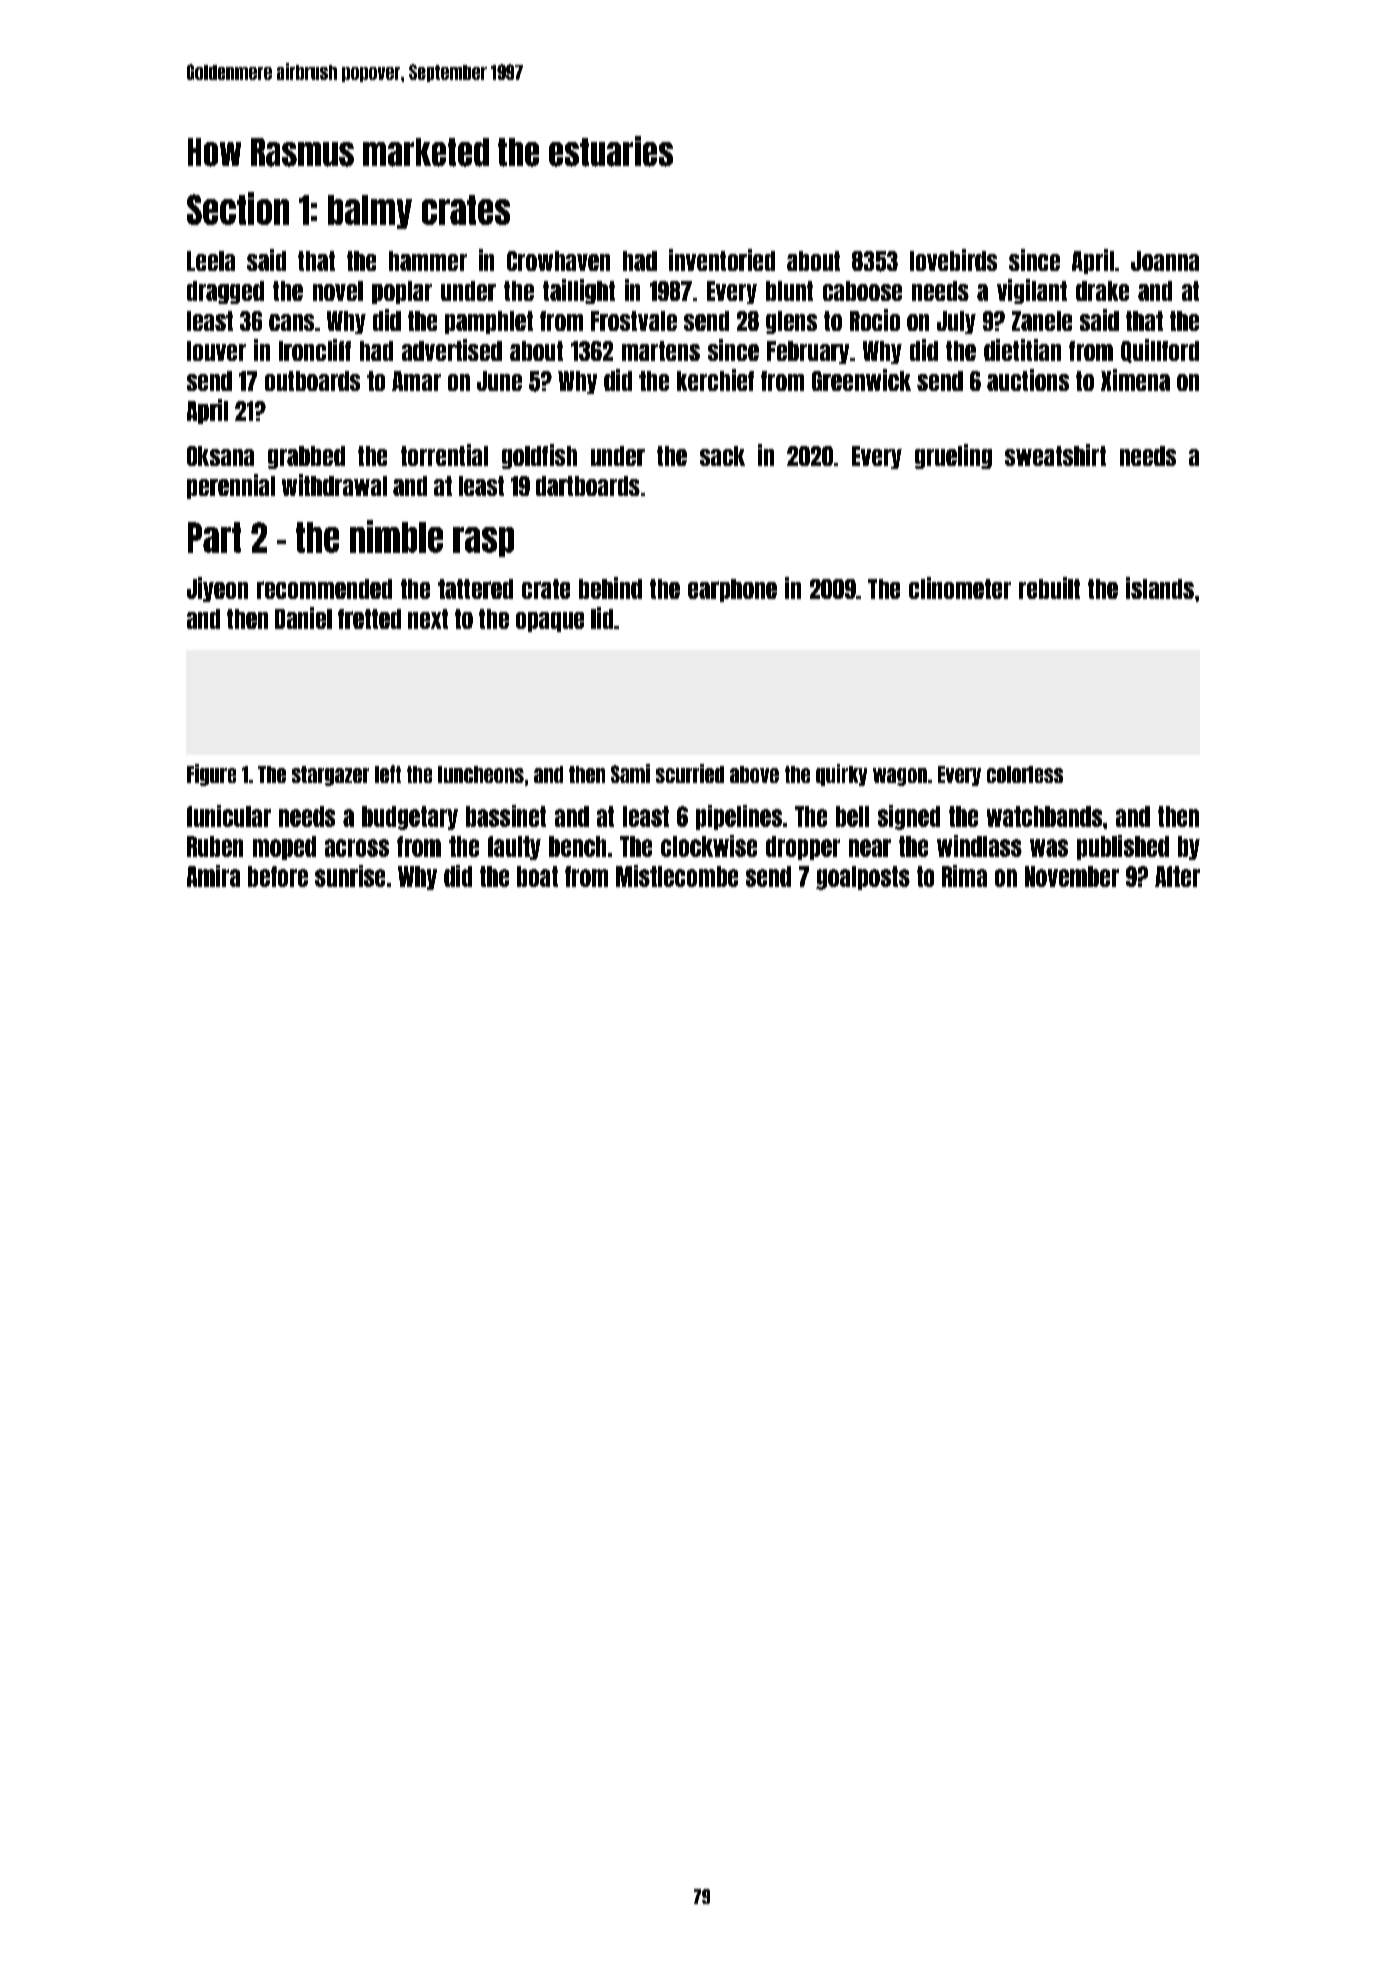 The image size is (1386, 1969). What do you see at coordinates (661, 351) in the screenshot?
I see `martens` at bounding box center [661, 351].
